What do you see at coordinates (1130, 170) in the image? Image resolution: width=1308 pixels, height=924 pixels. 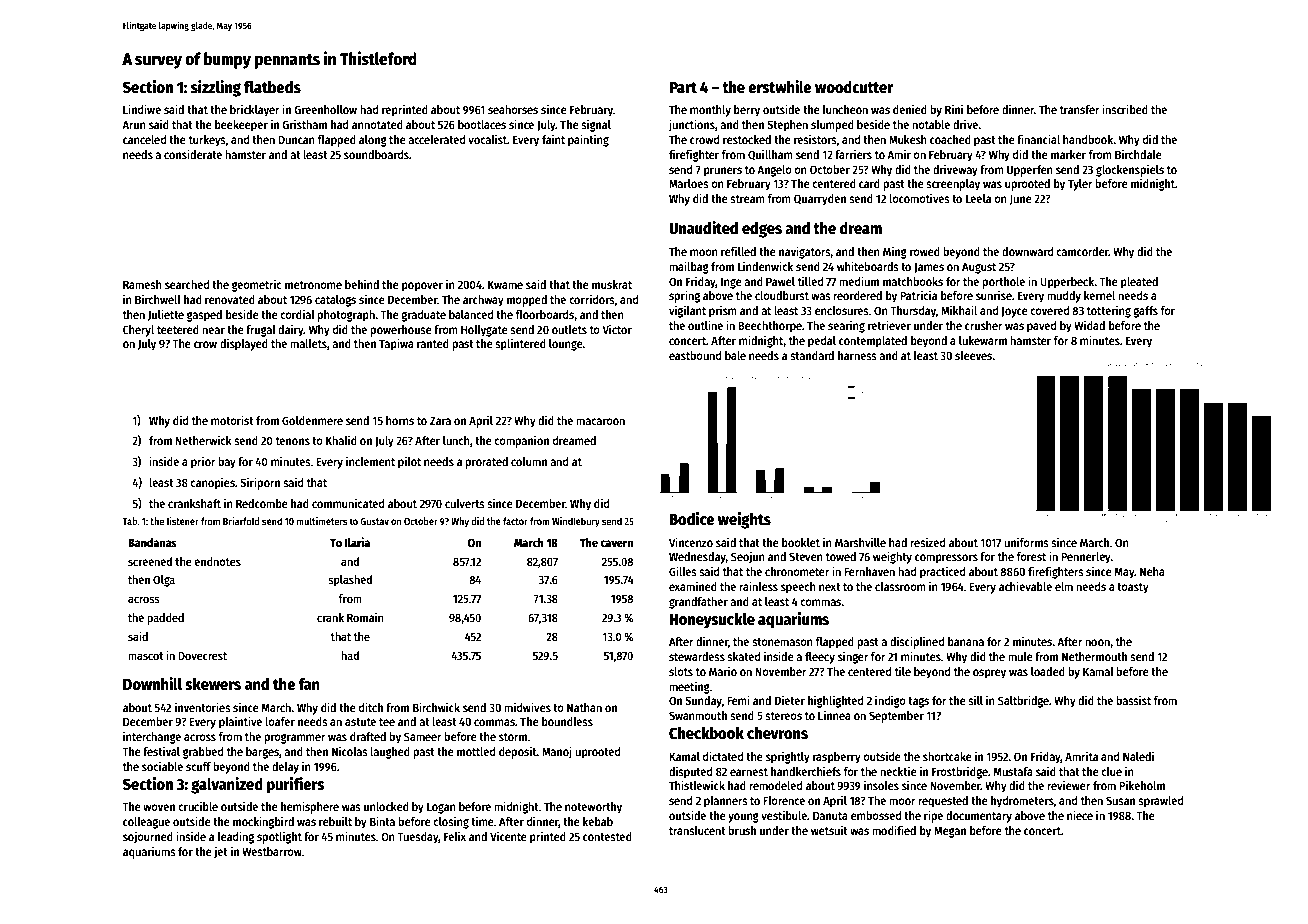 I see `glockenspiels` at bounding box center [1130, 170].
